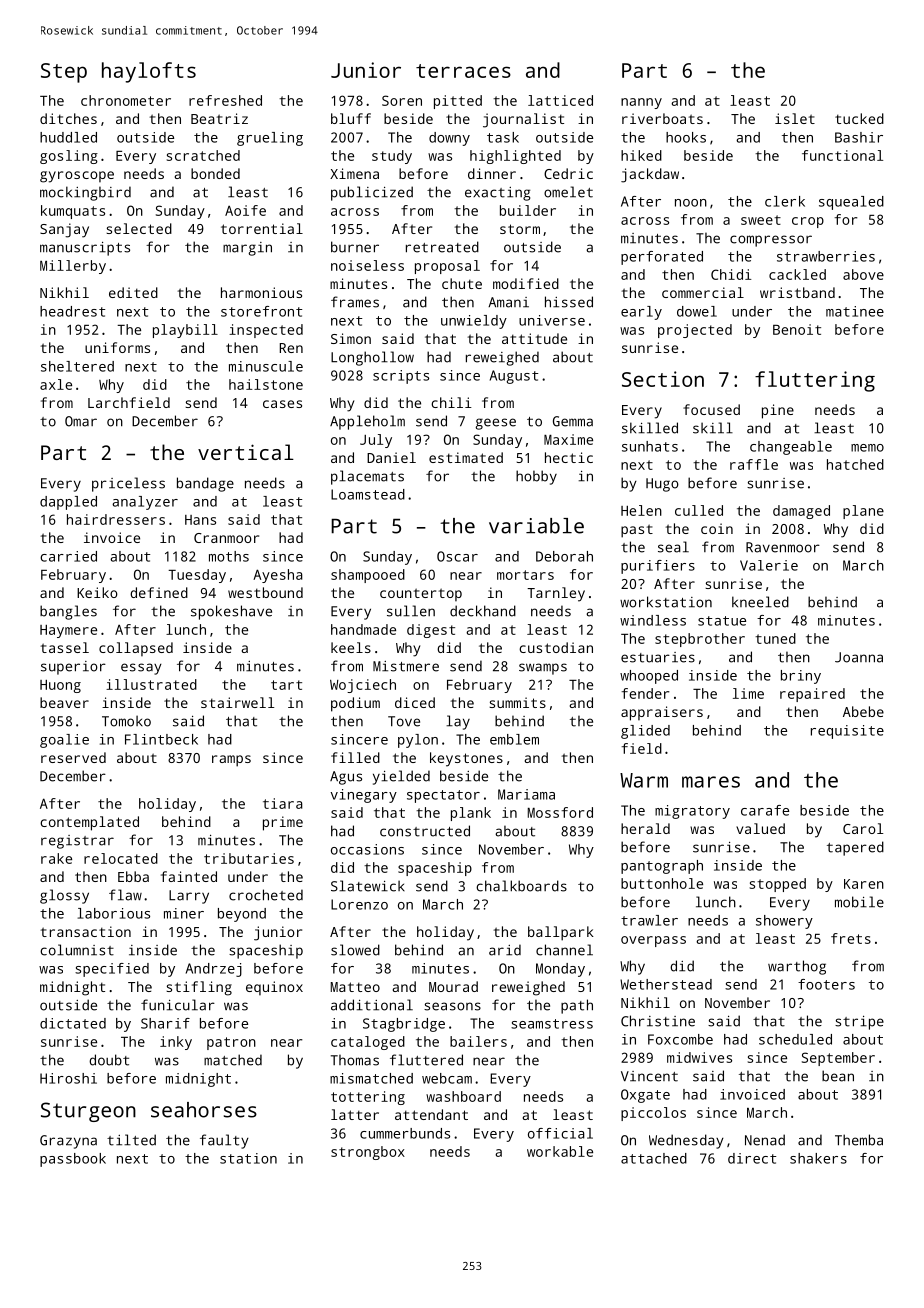 The image size is (924, 1308). What do you see at coordinates (568, 192) in the screenshot?
I see `omelet` at bounding box center [568, 192].
